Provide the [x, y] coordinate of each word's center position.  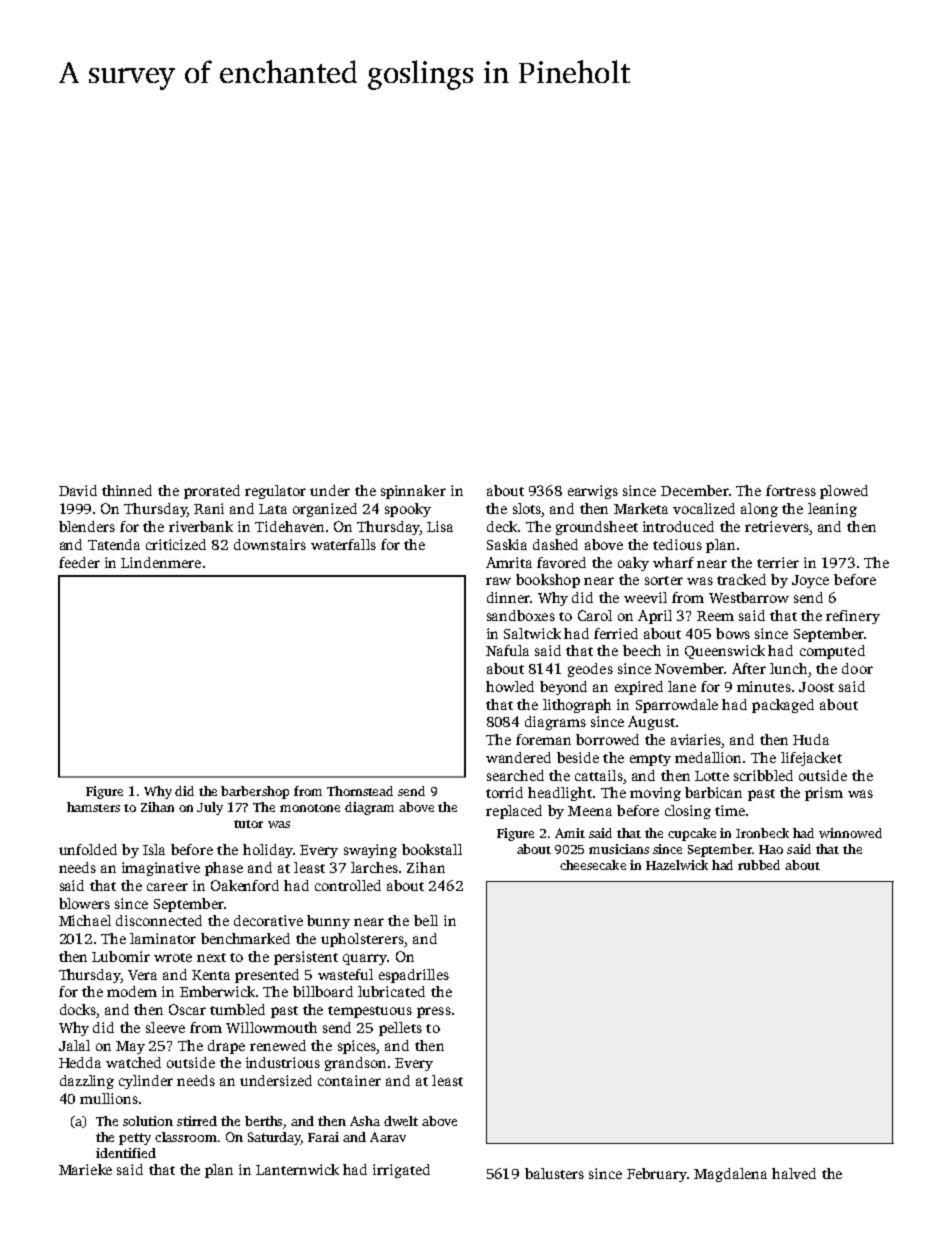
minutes [764, 686]
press [434, 1012]
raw [498, 581]
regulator [275, 492]
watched [133, 1062]
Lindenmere [161, 562]
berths [263, 1121]
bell [426, 920]
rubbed [759, 865]
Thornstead [360, 791]
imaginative [161, 869]
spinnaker [413, 492]
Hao [771, 849]
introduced [678, 526]
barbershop [255, 792]
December [694, 490]
